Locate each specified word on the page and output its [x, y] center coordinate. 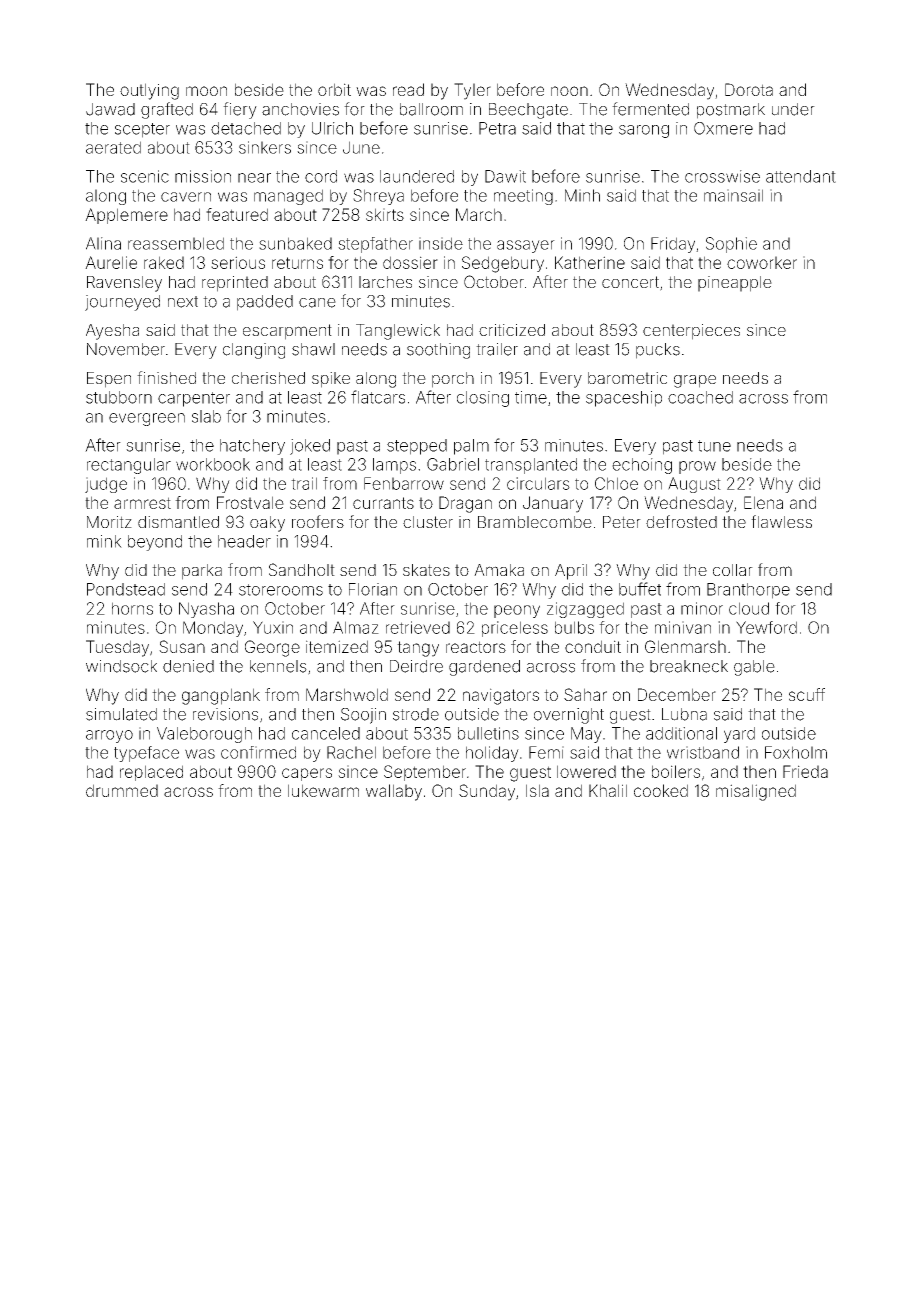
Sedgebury [503, 264]
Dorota [749, 89]
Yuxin [273, 627]
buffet [640, 589]
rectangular [129, 466]
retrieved [418, 627]
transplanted [531, 466]
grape [695, 381]
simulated [121, 714]
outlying [149, 91]
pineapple [735, 284]
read [408, 89]
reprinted [235, 284]
